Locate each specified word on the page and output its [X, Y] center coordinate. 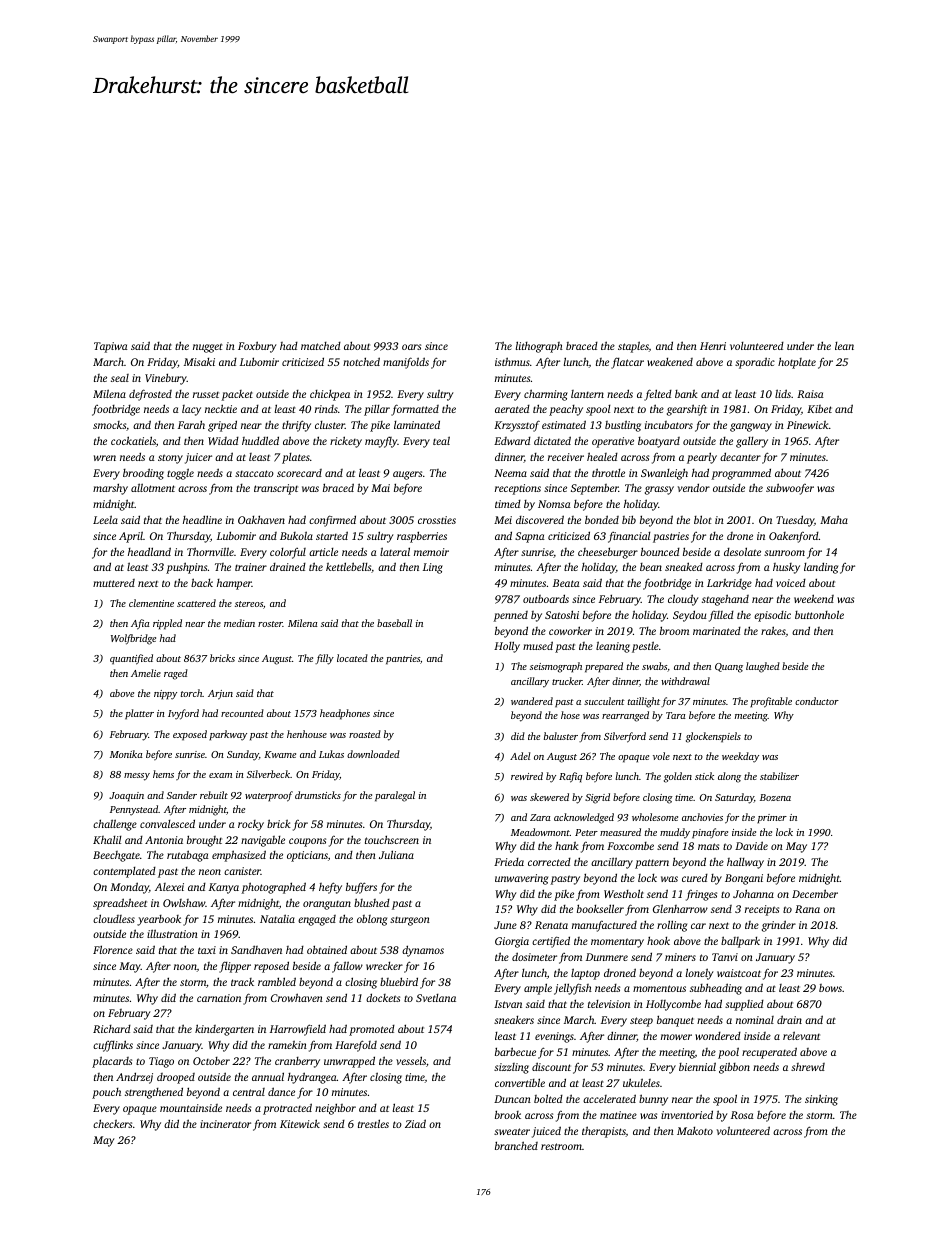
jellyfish [573, 989]
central [249, 1092]
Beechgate [116, 856]
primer [772, 819]
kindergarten [224, 1030]
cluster [330, 425]
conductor [817, 701]
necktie [221, 408]
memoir [431, 552]
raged [176, 674]
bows [830, 988]
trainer [251, 567]
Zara [540, 817]
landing [821, 568]
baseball [394, 623]
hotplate [797, 363]
